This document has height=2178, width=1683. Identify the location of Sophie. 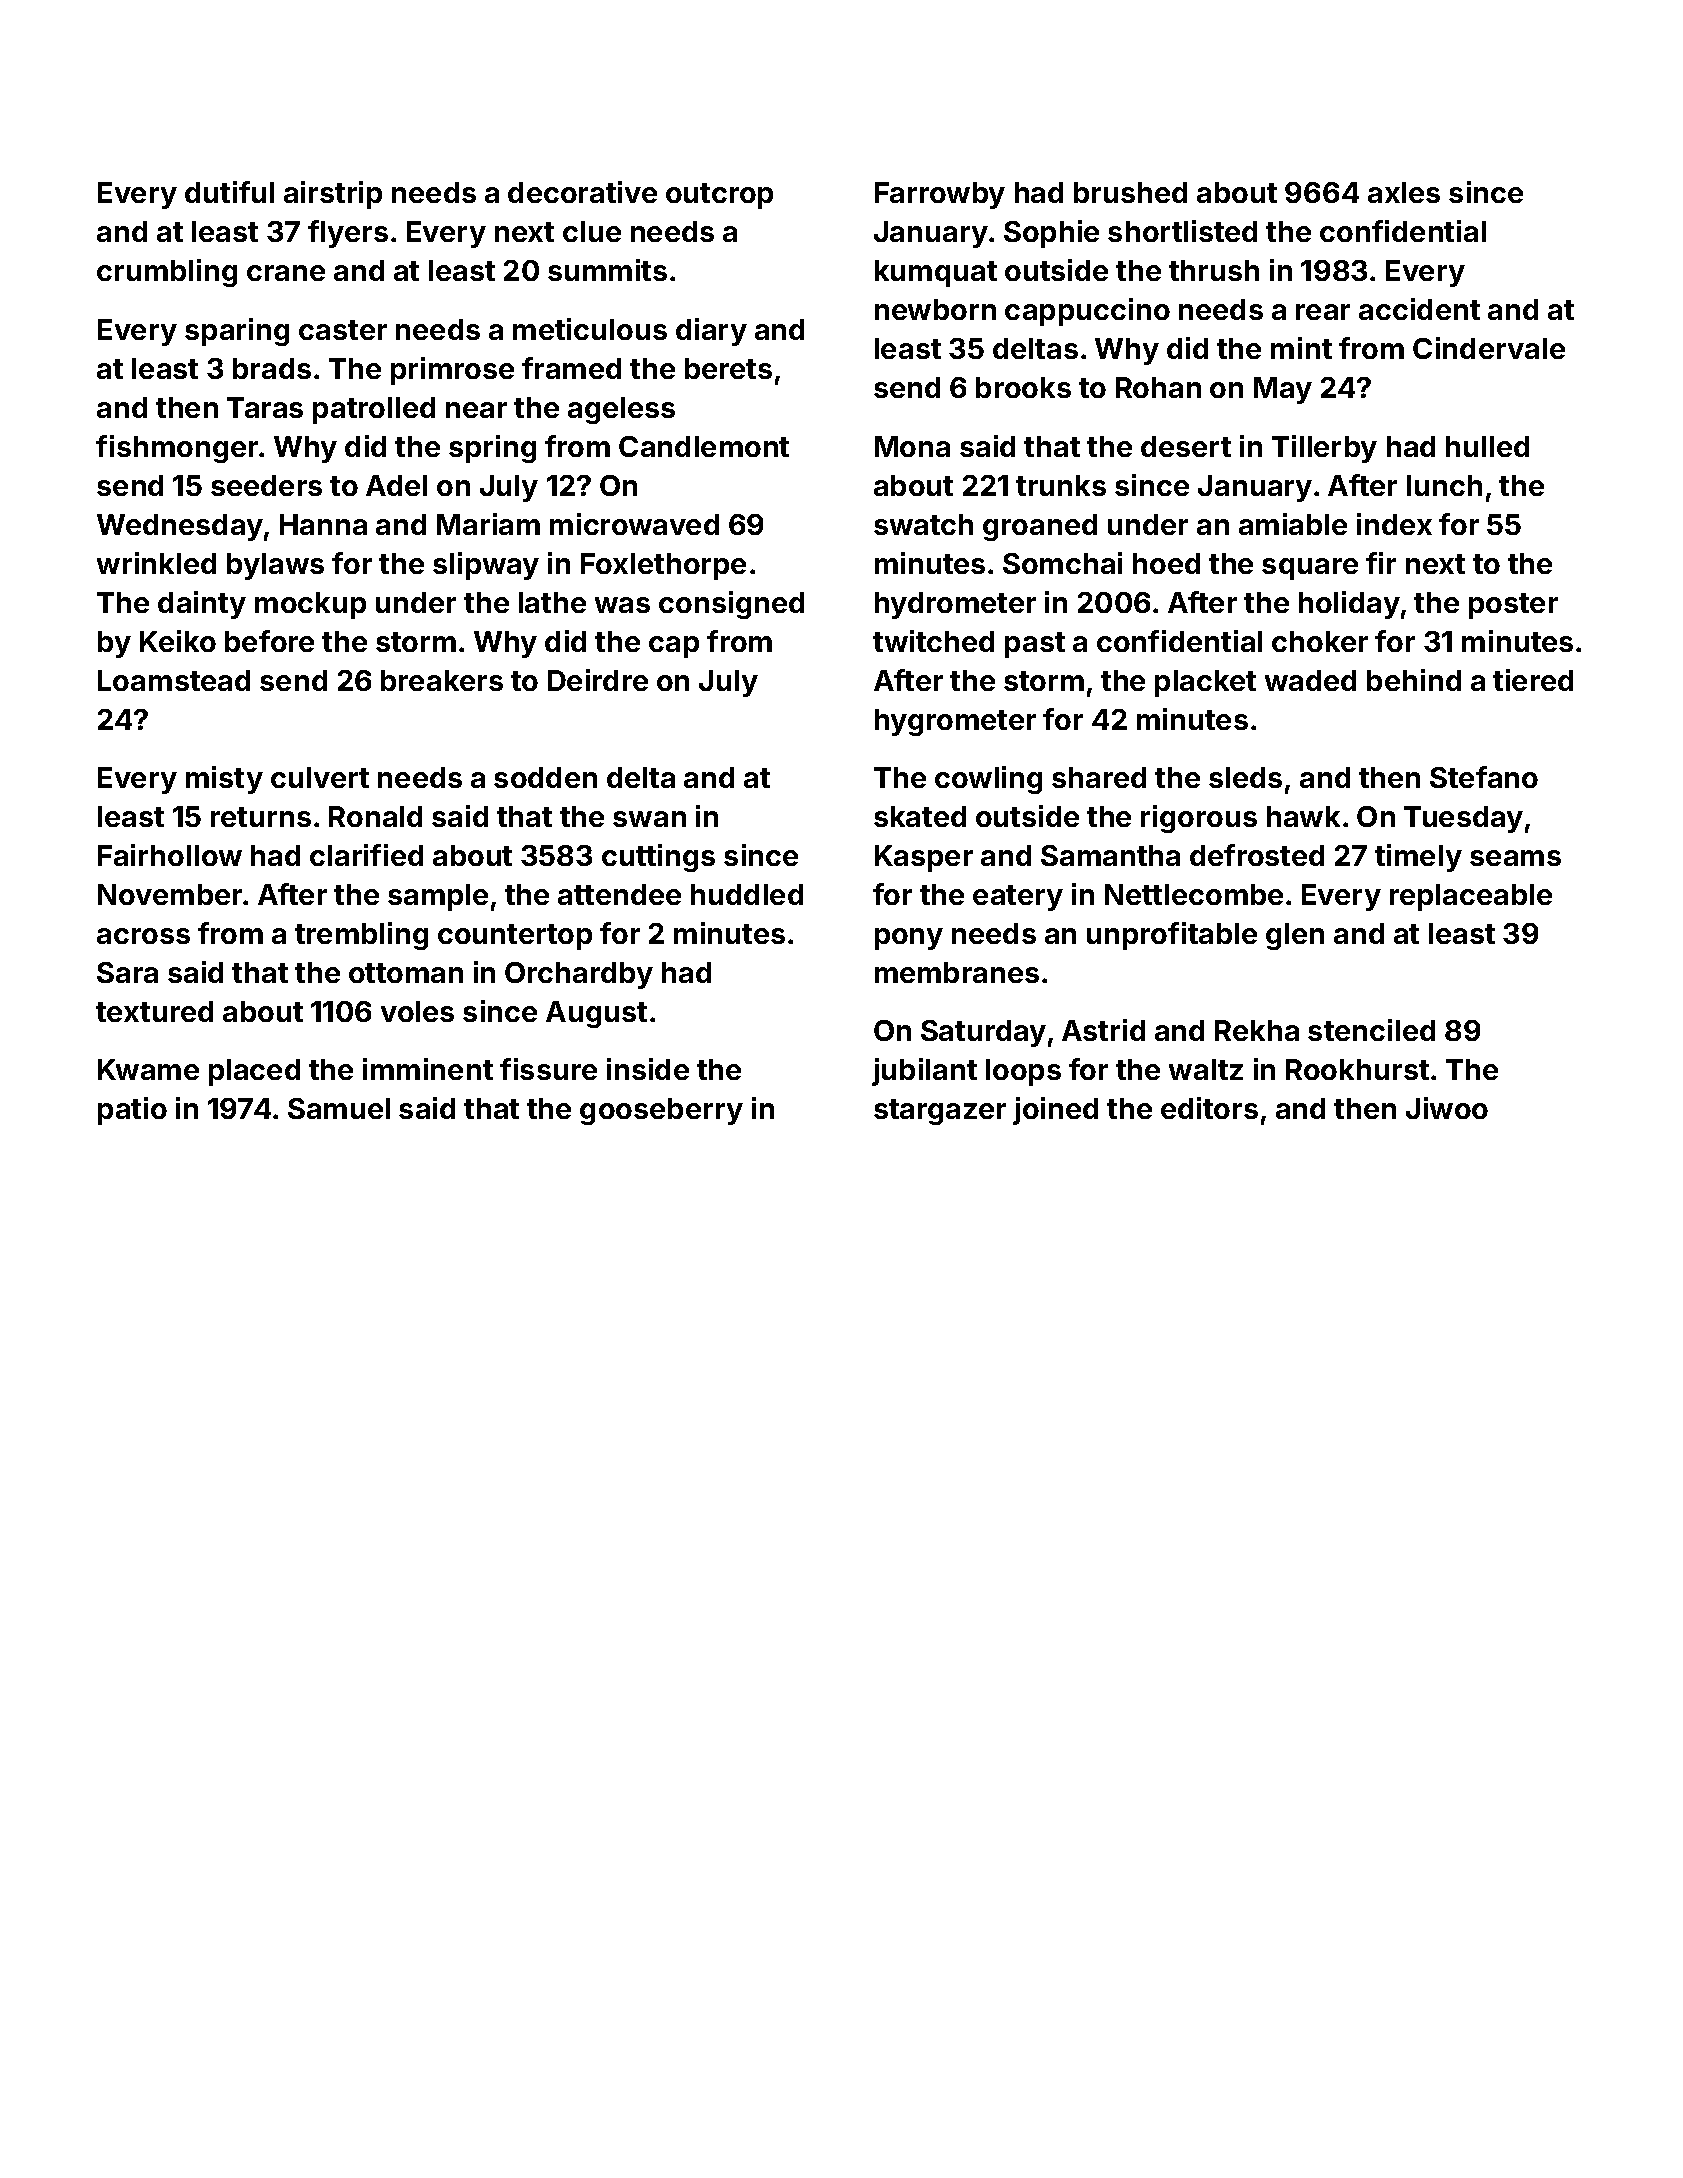
(1051, 234).
